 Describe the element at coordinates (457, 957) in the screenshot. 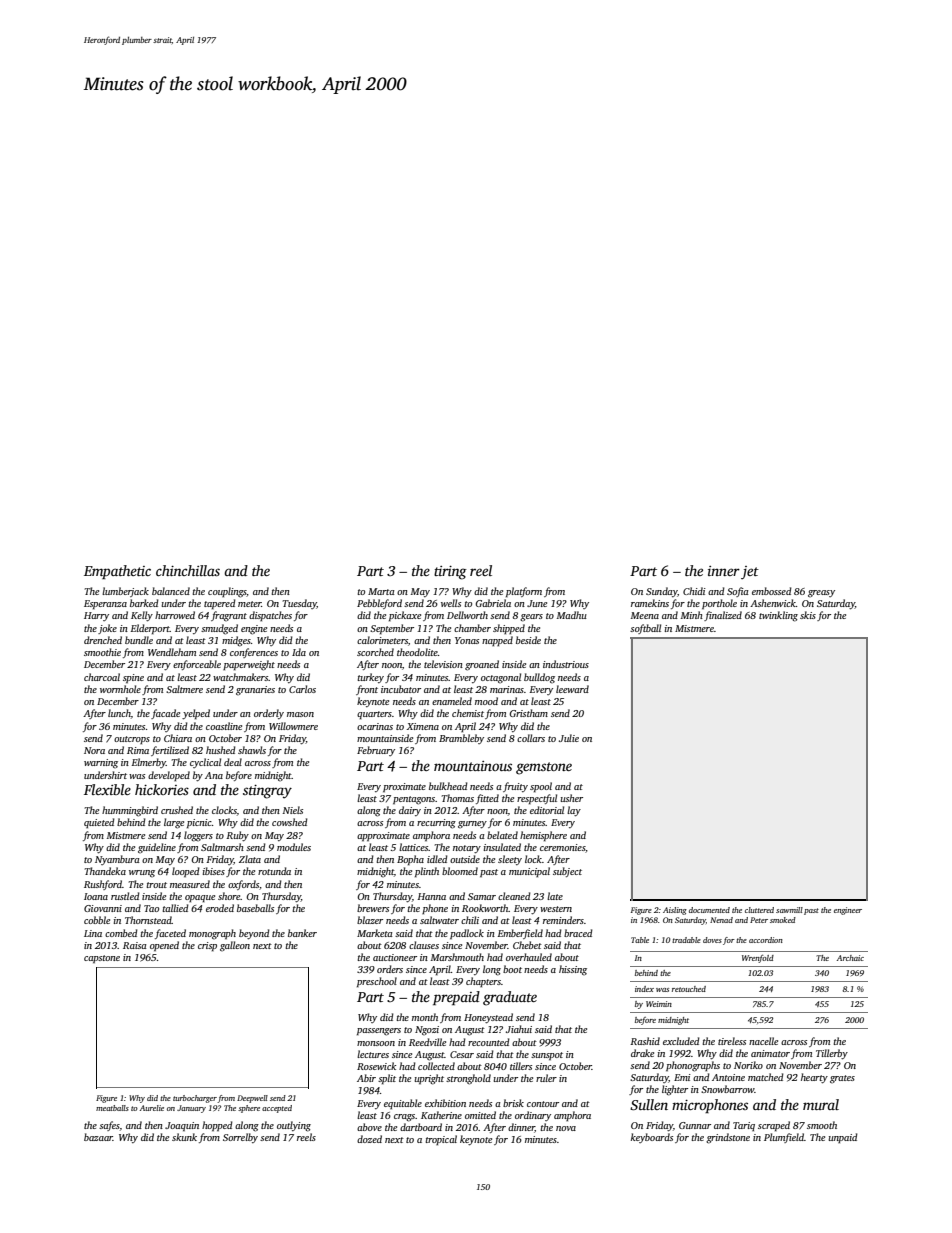

I see `Marshmouth` at that location.
